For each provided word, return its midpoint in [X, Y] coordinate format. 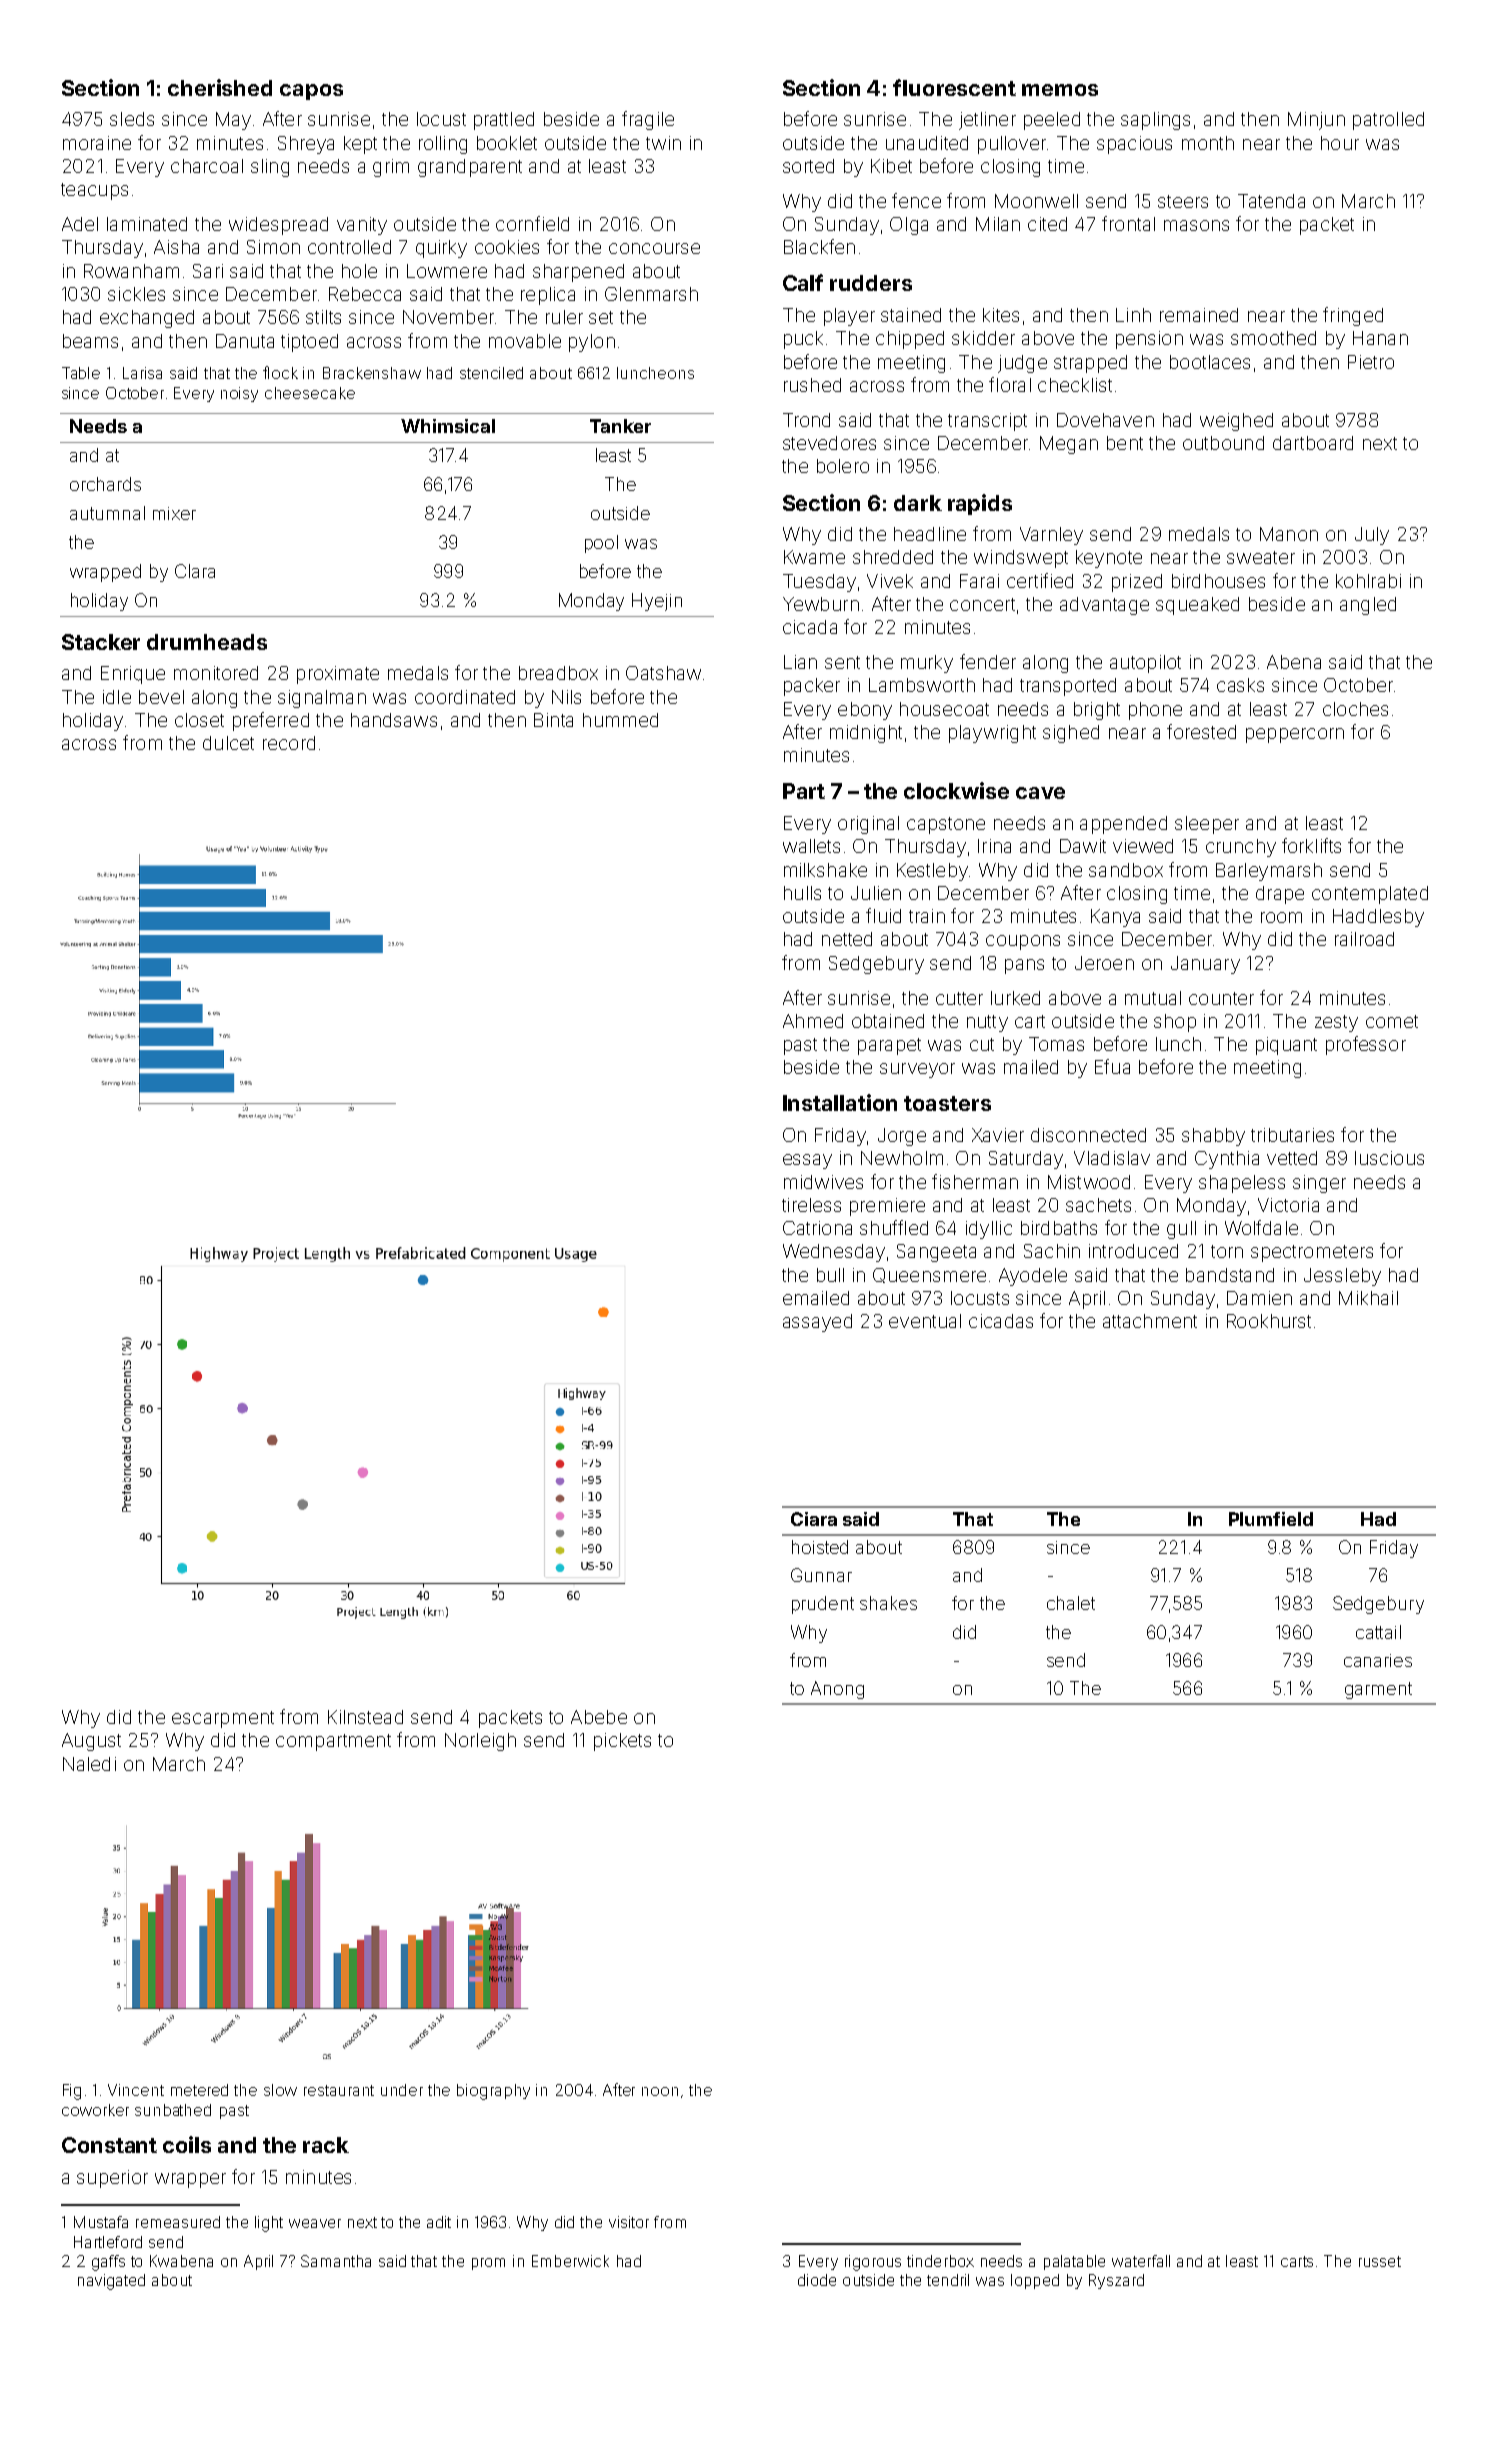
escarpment [223, 1719]
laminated [147, 224]
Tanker [620, 426]
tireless [811, 1205]
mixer [174, 513]
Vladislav [1112, 1158]
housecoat [944, 709]
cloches [1355, 709]
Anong [837, 1690]
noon [660, 2091]
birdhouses [1218, 581]
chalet [1071, 1603]
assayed [817, 1323]
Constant [109, 2145]
